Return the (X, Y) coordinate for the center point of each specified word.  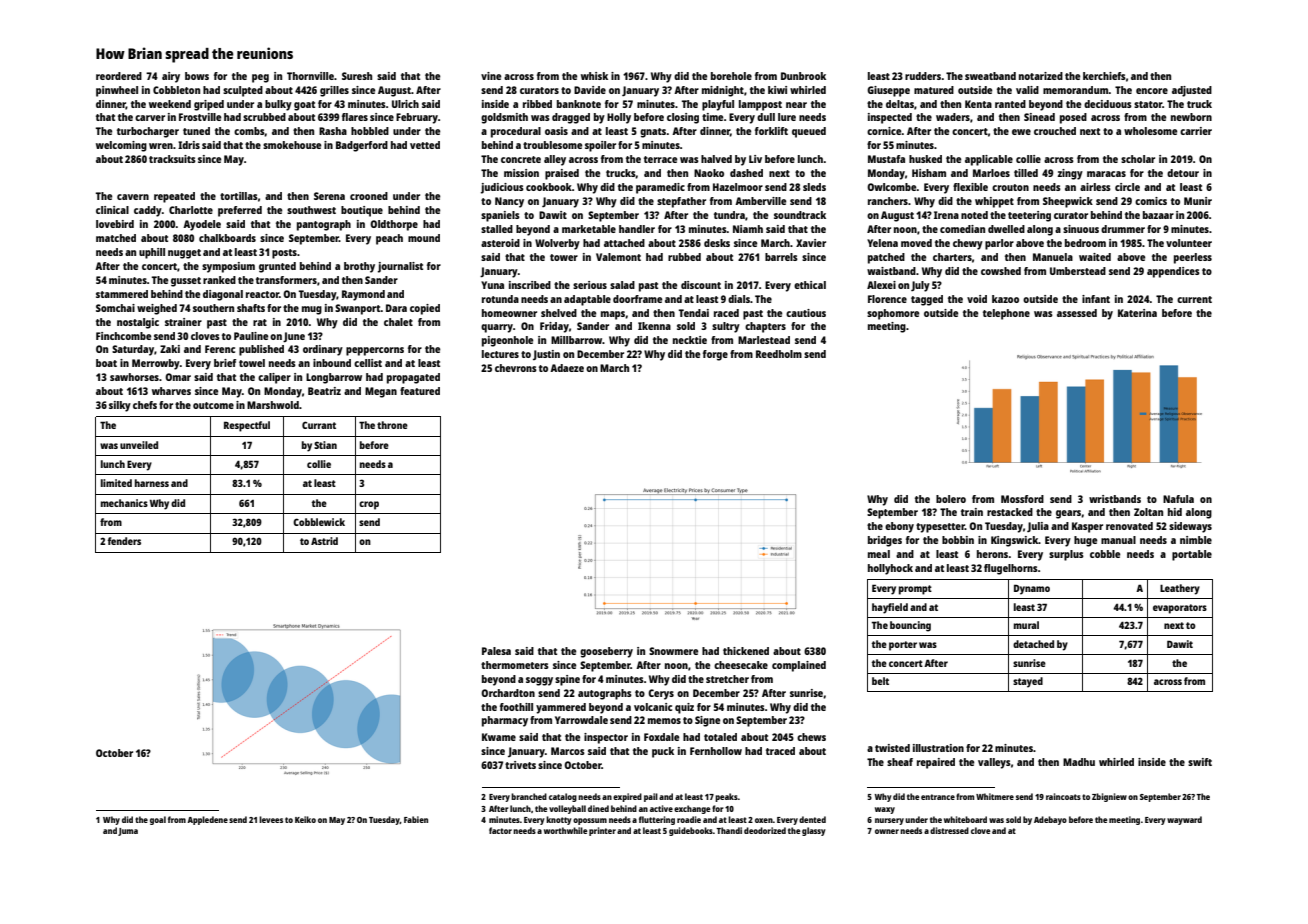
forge (715, 355)
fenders (124, 541)
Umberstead (1078, 271)
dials (739, 299)
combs (249, 131)
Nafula (1178, 499)
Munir (1198, 201)
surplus (1066, 555)
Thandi (729, 830)
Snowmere (673, 651)
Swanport (358, 309)
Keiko (305, 819)
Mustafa (886, 159)
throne (392, 425)
